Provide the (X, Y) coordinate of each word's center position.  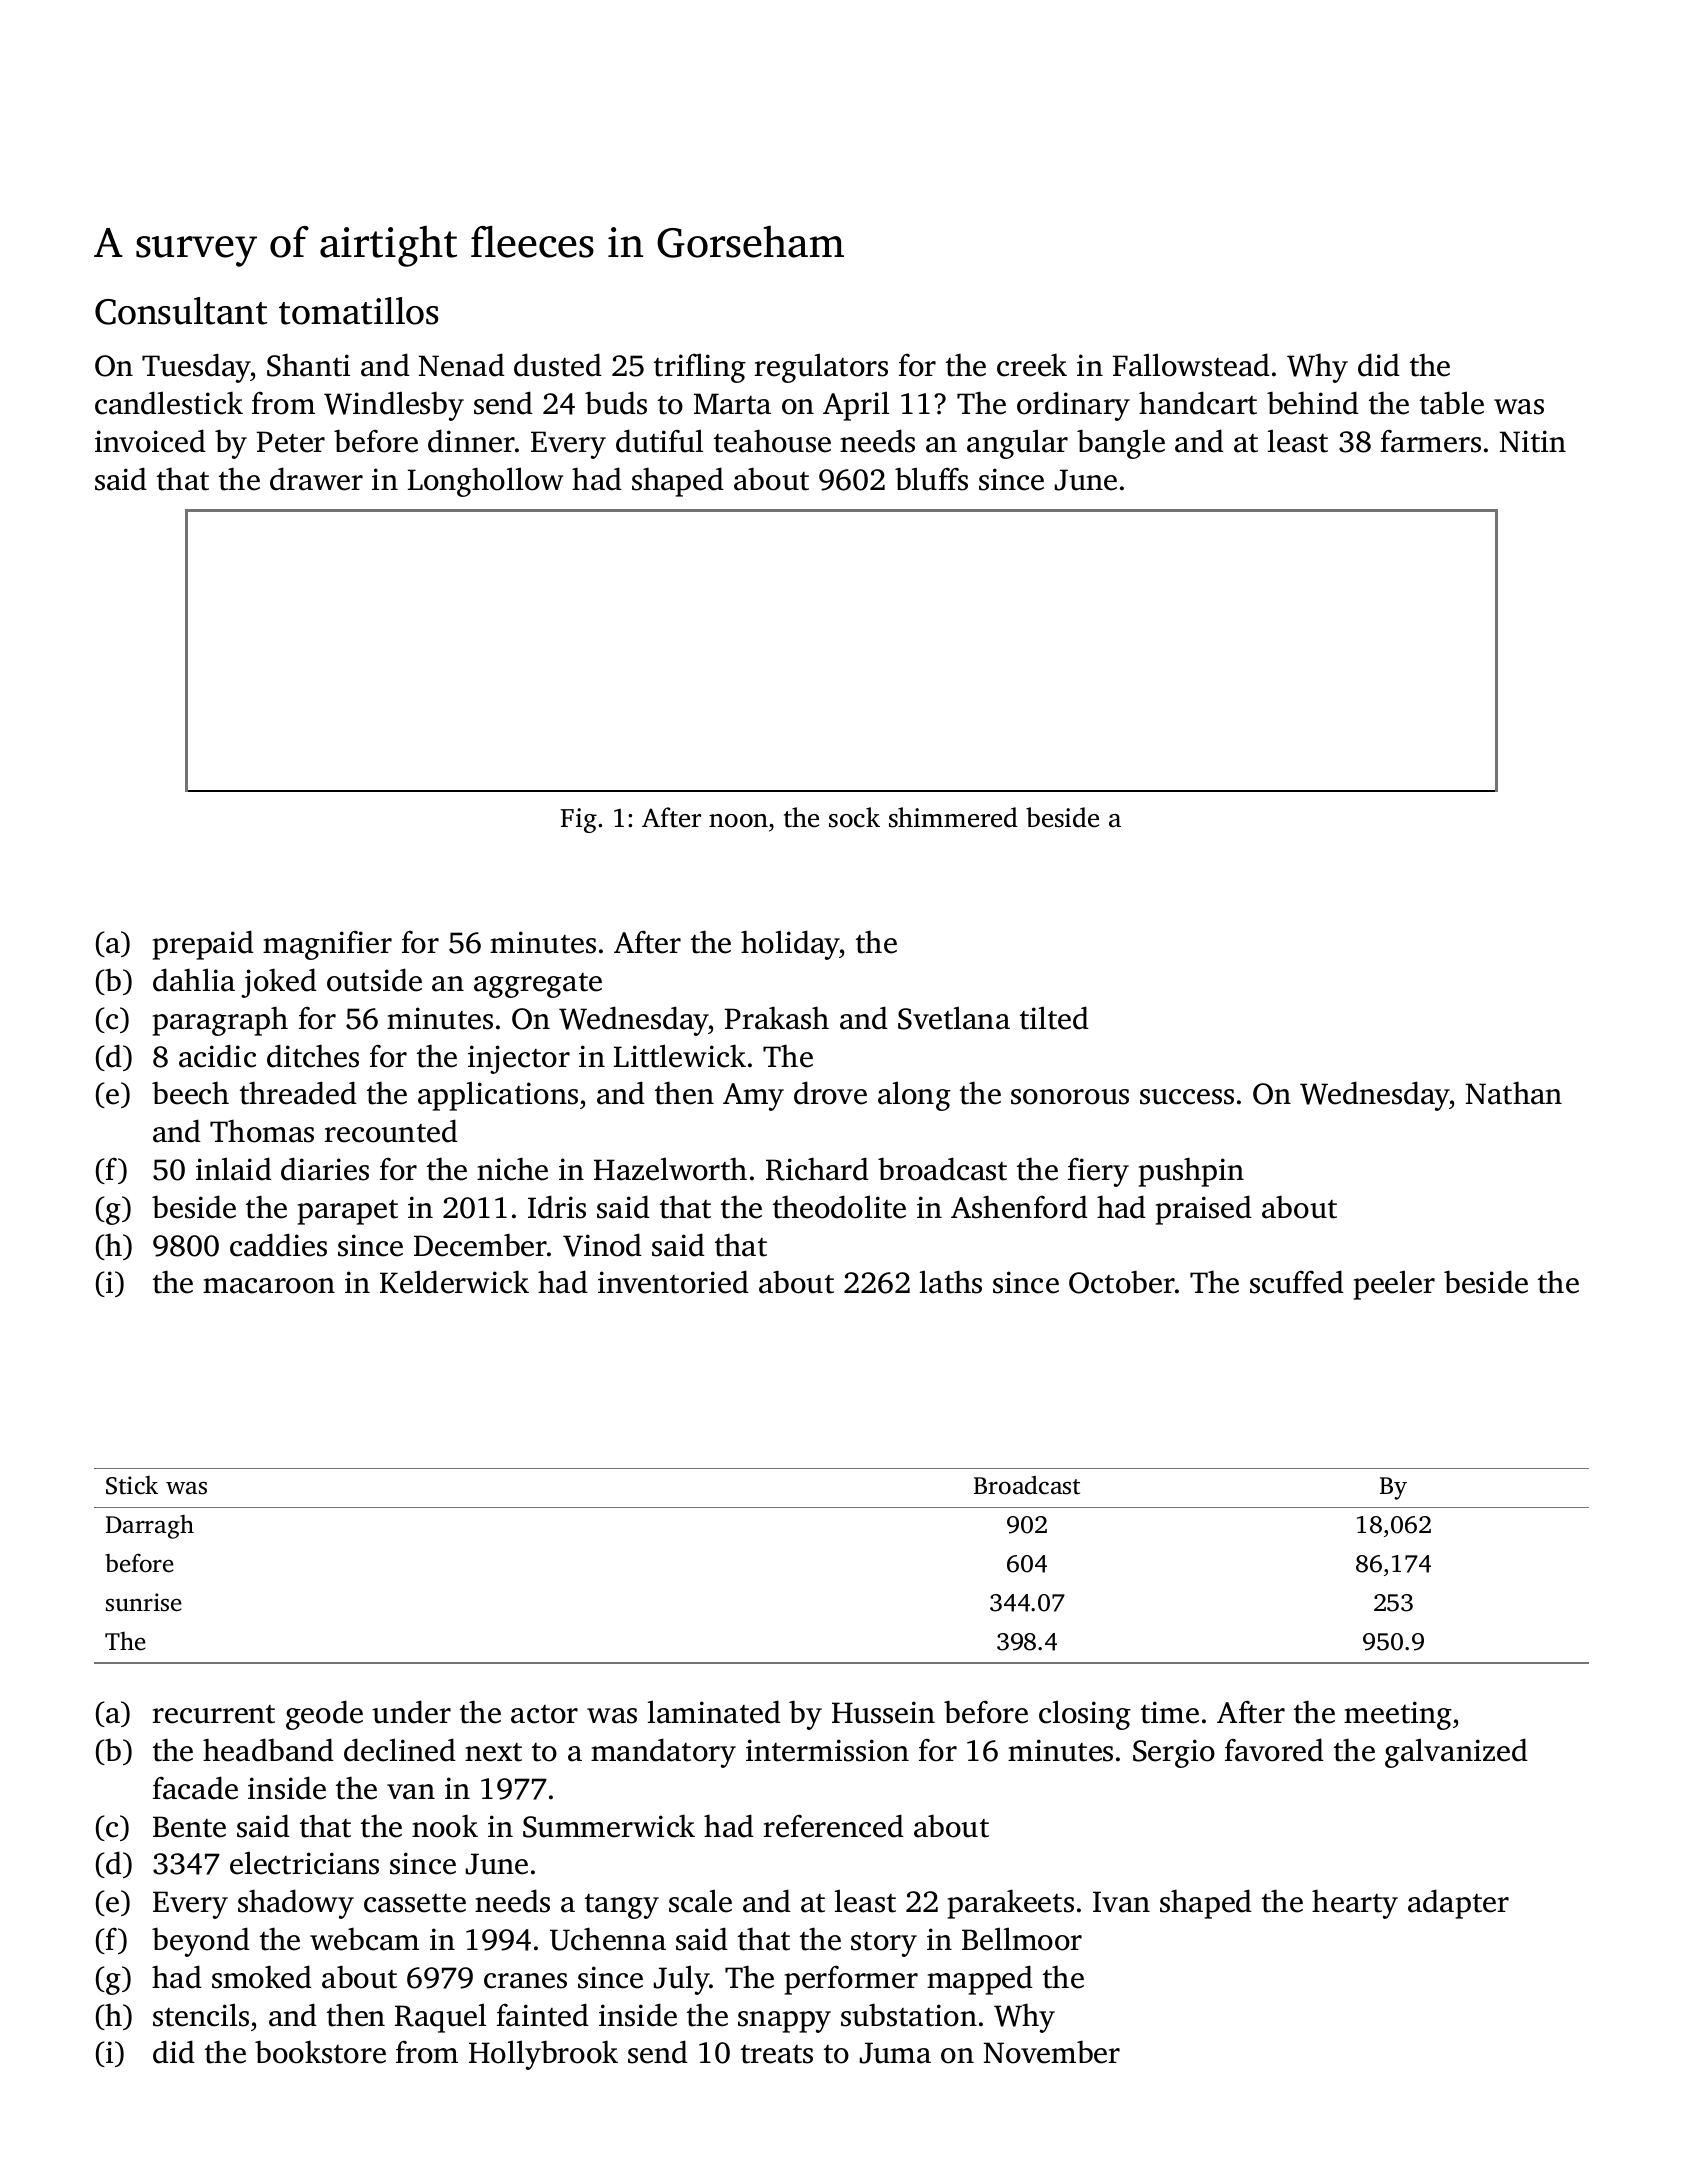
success (1187, 1097)
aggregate (538, 985)
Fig (578, 820)
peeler (1394, 1285)
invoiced (150, 441)
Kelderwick (454, 1282)
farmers (1431, 441)
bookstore (320, 2052)
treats (777, 2054)
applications (498, 1096)
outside (374, 980)
